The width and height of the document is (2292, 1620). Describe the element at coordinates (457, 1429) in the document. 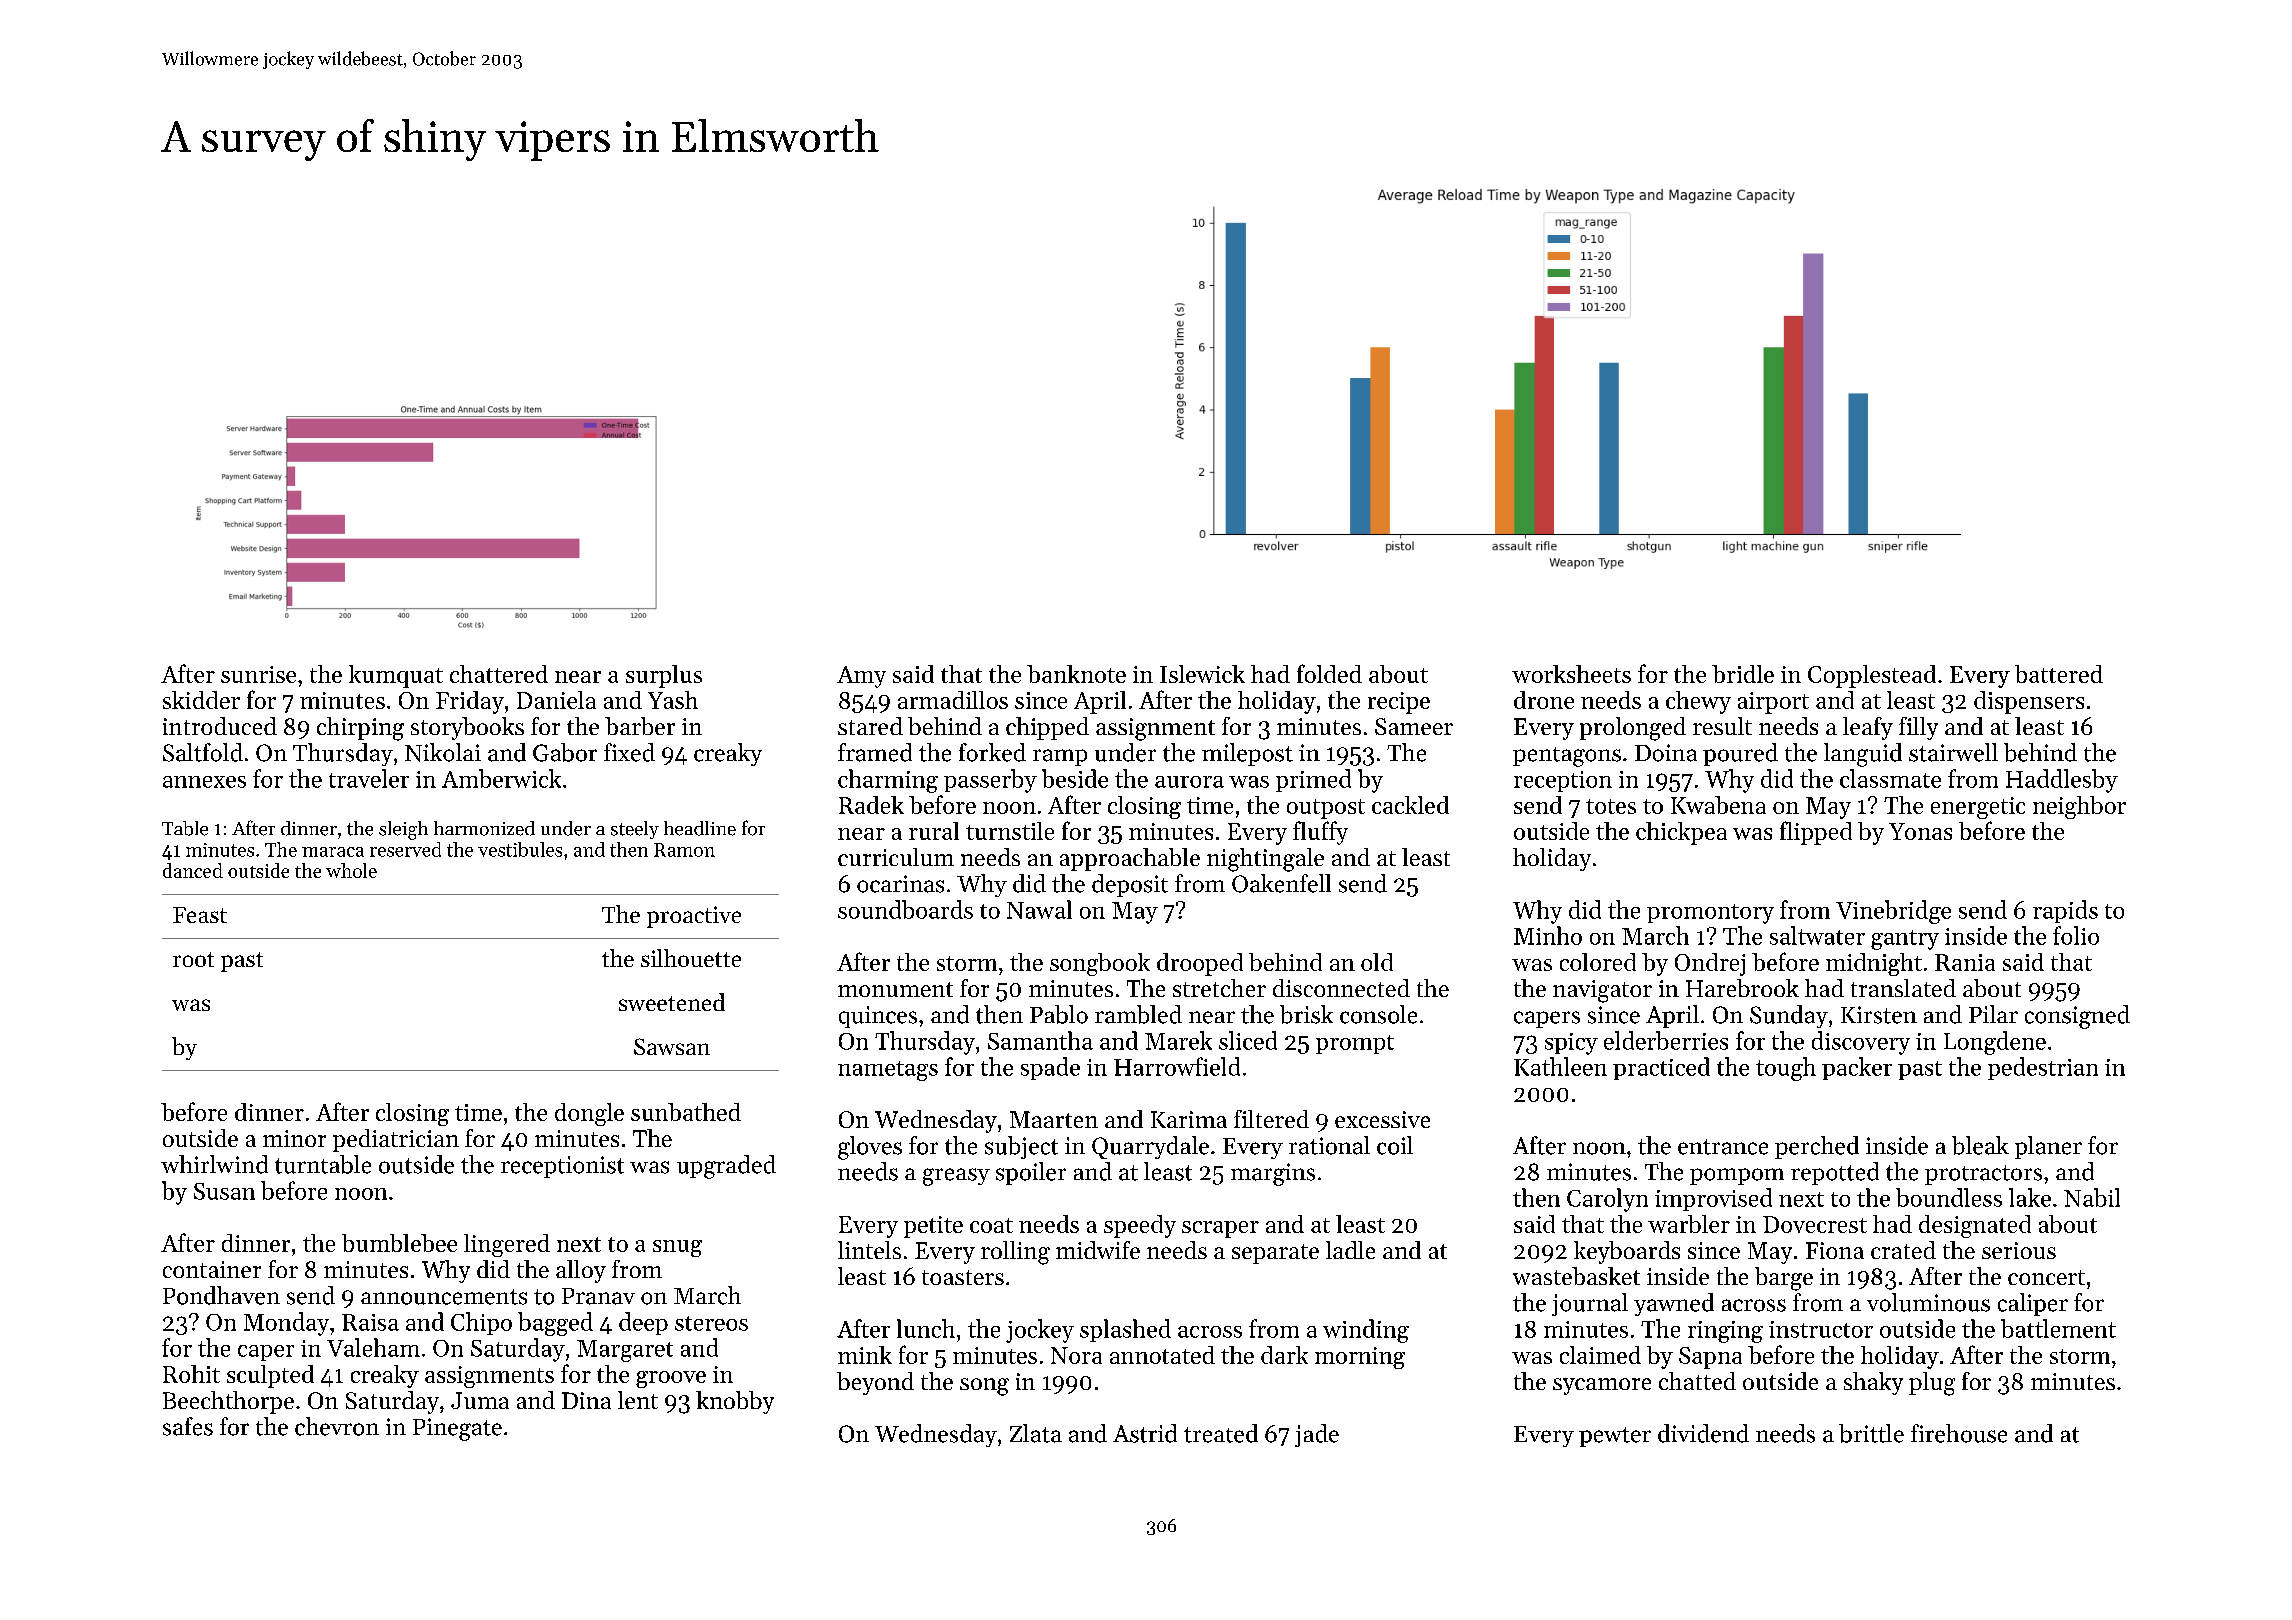

I see `Pinegate` at that location.
